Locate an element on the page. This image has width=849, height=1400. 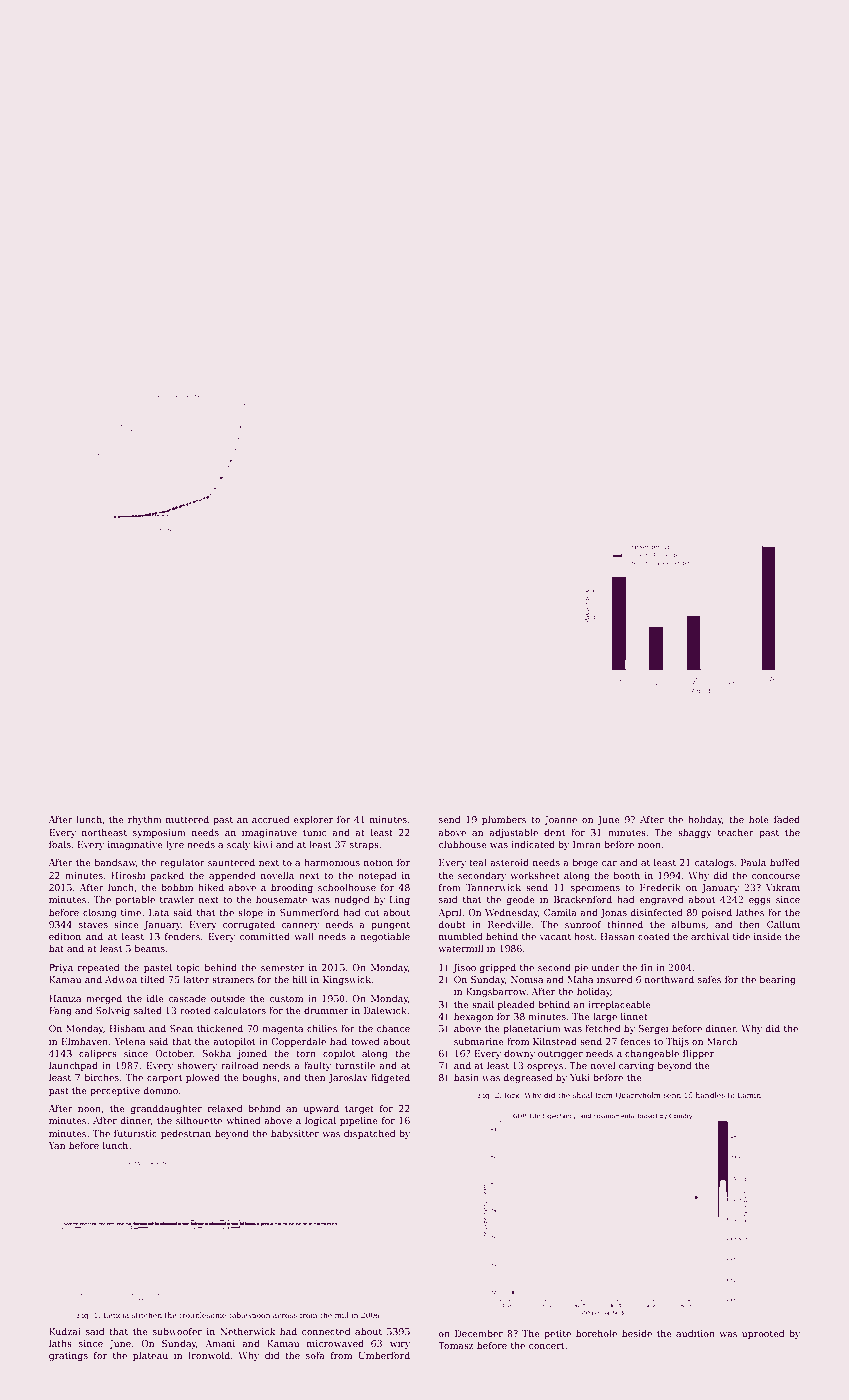
basin is located at coordinates (466, 1077).
